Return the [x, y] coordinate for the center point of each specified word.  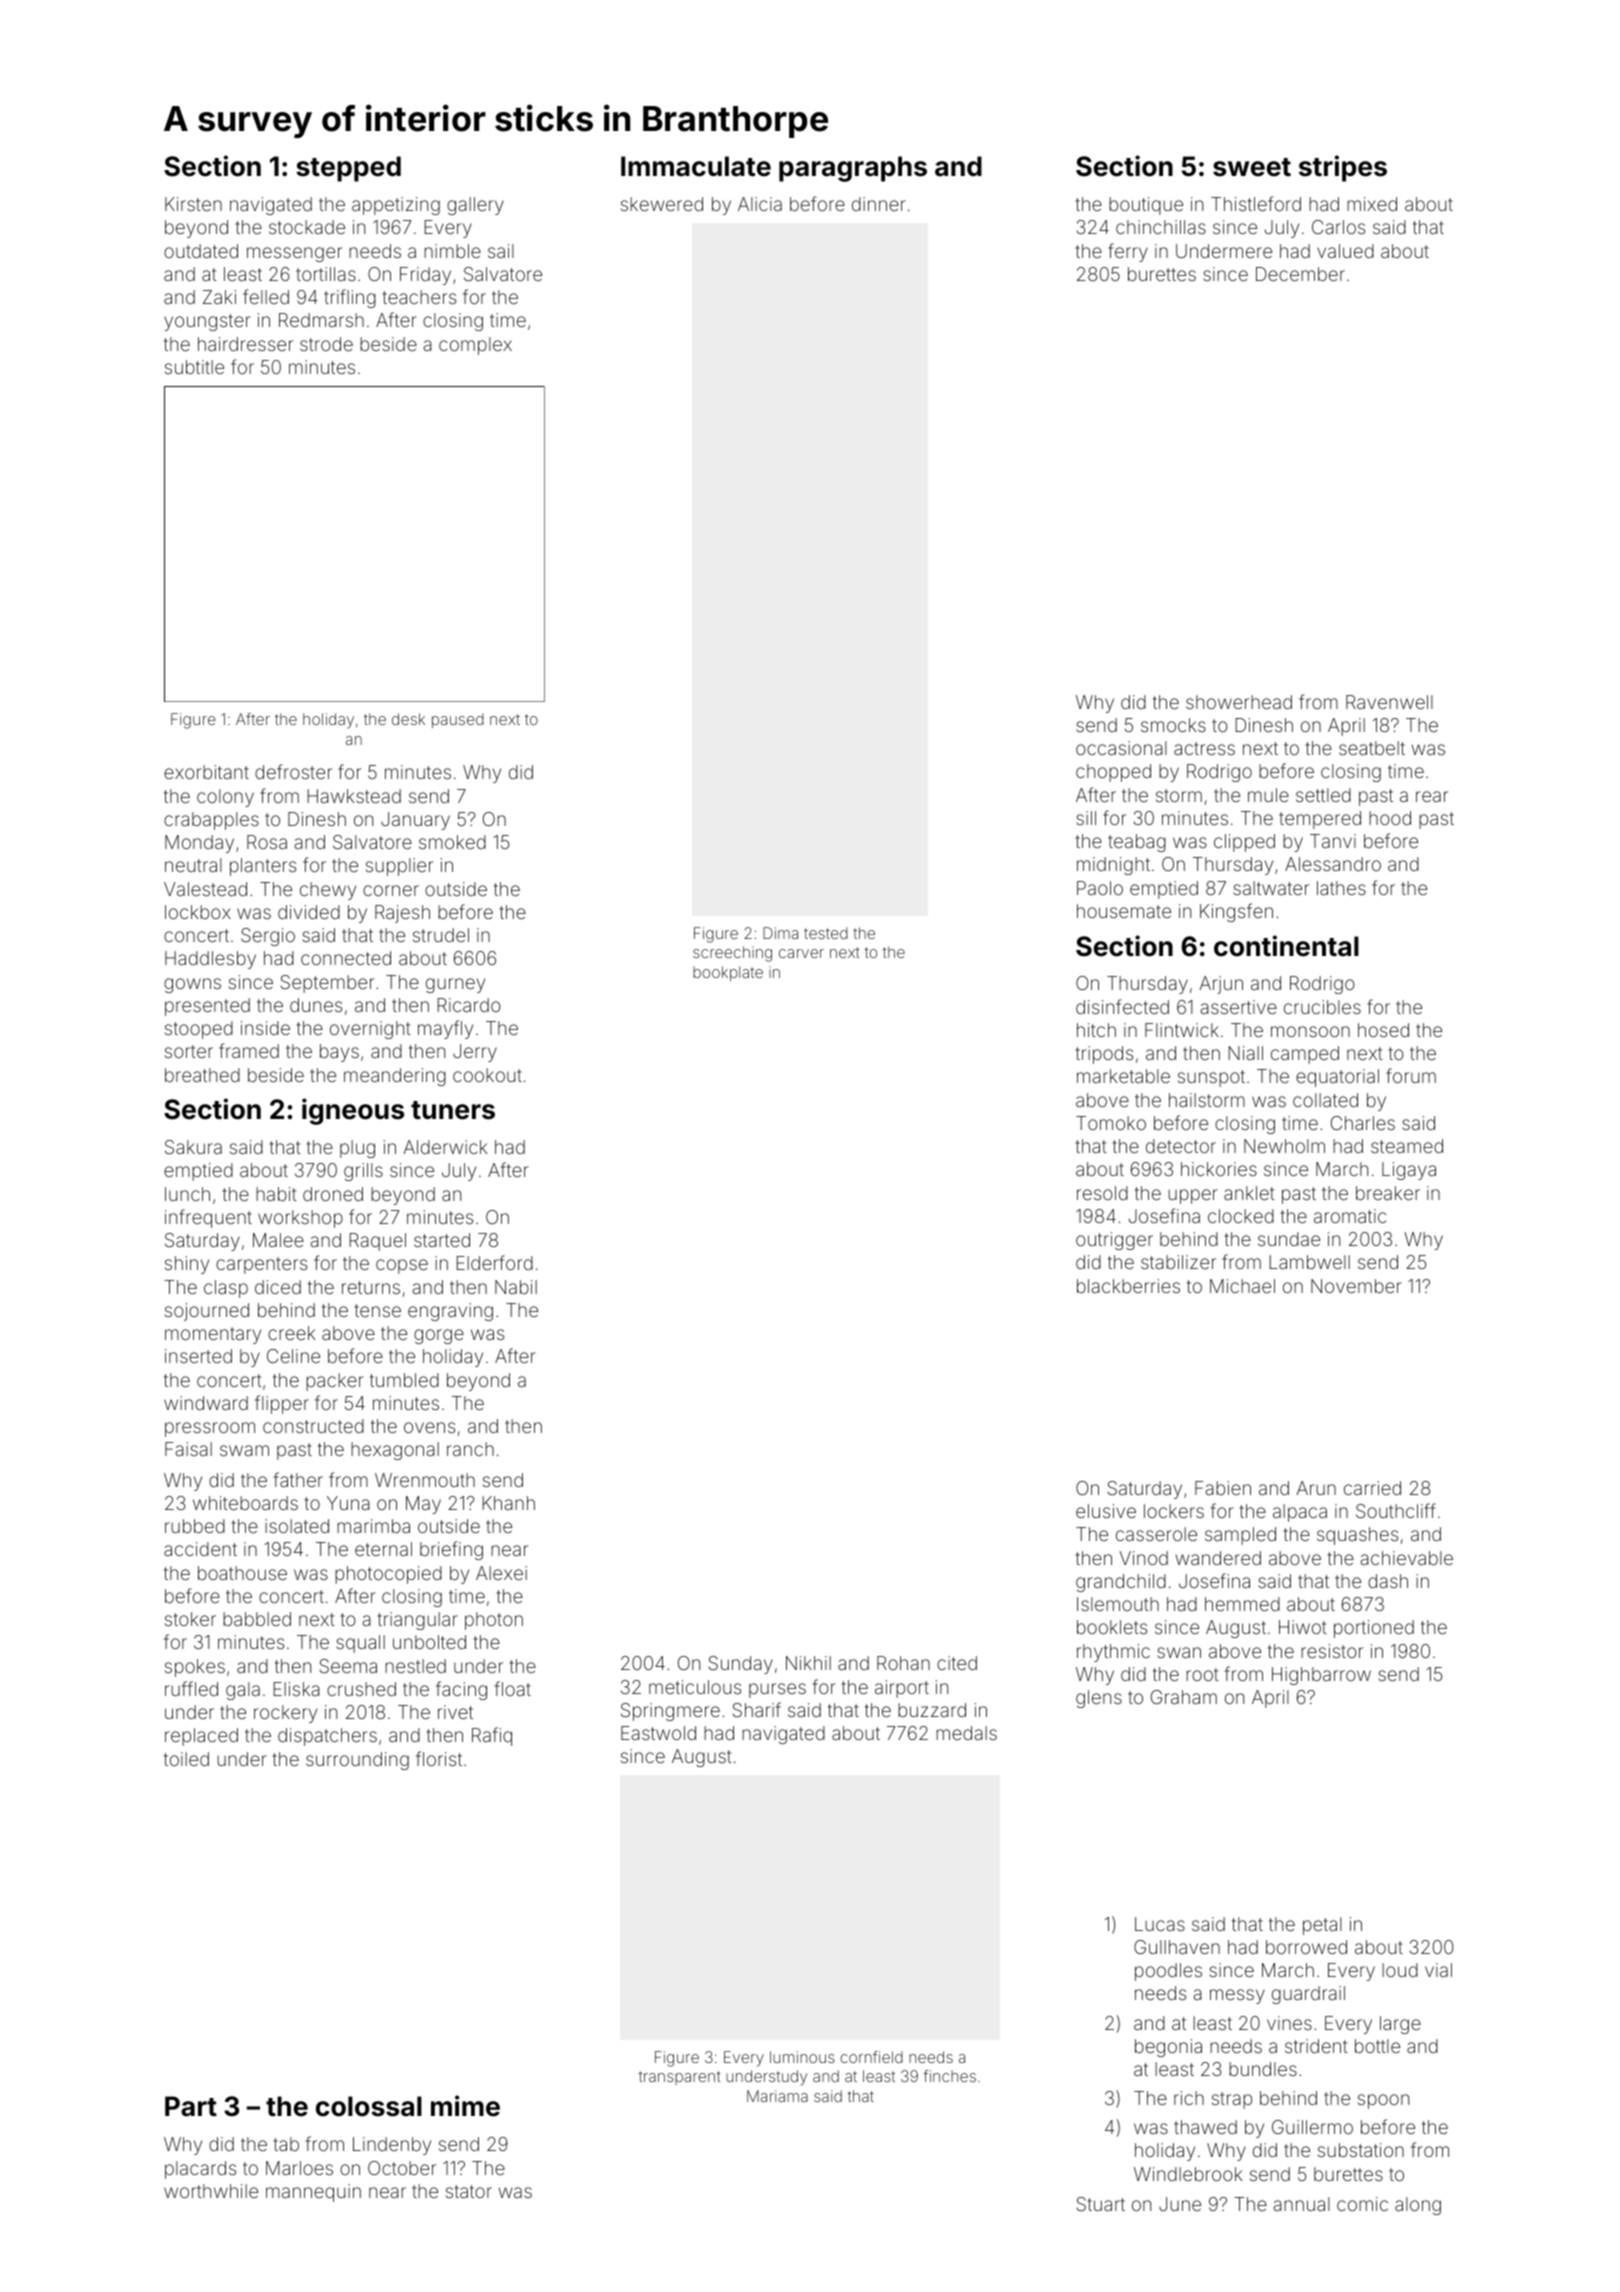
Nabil [516, 1287]
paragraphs [853, 169]
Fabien [1223, 1488]
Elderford [494, 1262]
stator [469, 2191]
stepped [348, 169]
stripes [1343, 168]
